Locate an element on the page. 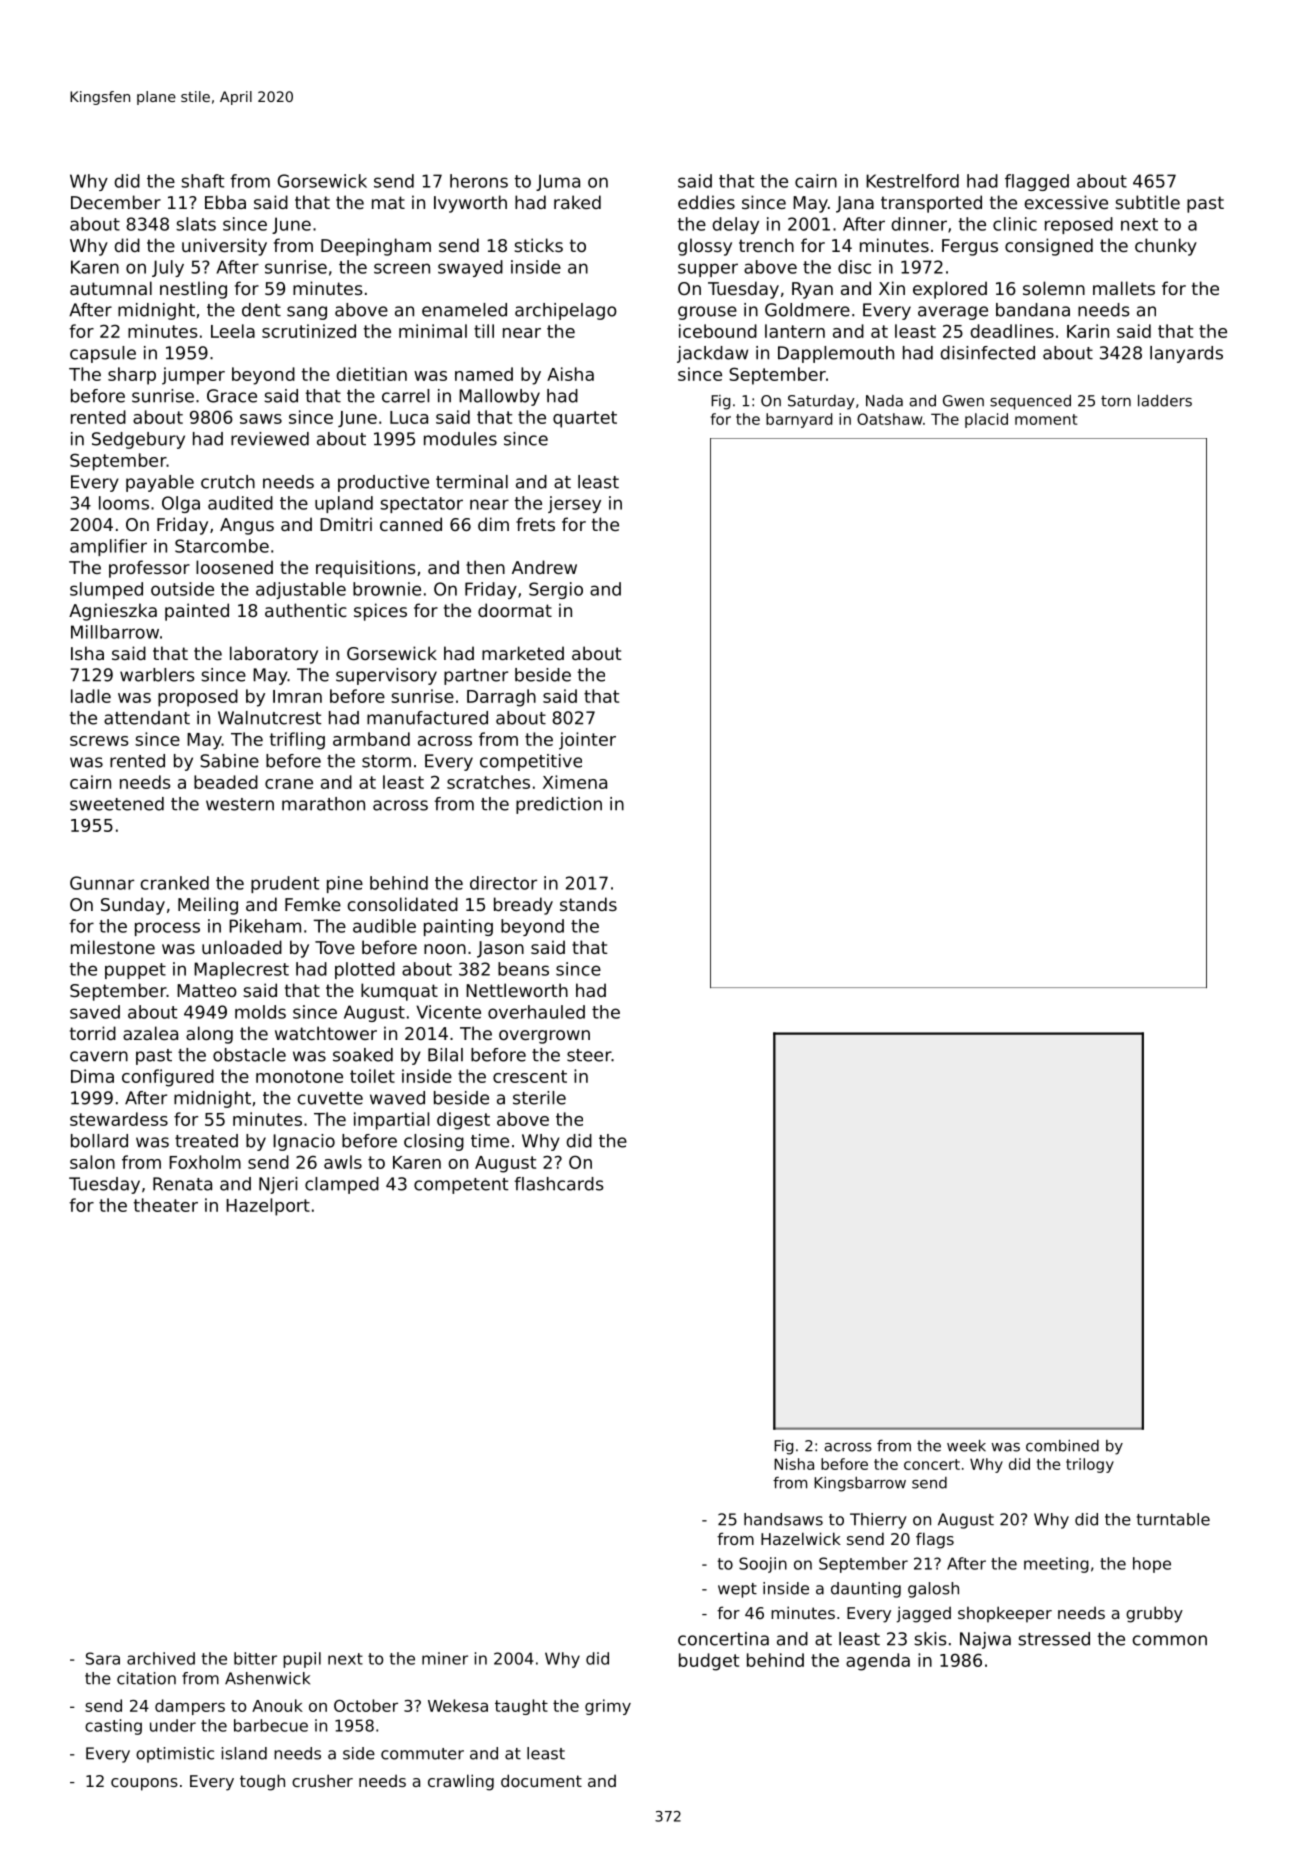  document is located at coordinates (541, 1780).
